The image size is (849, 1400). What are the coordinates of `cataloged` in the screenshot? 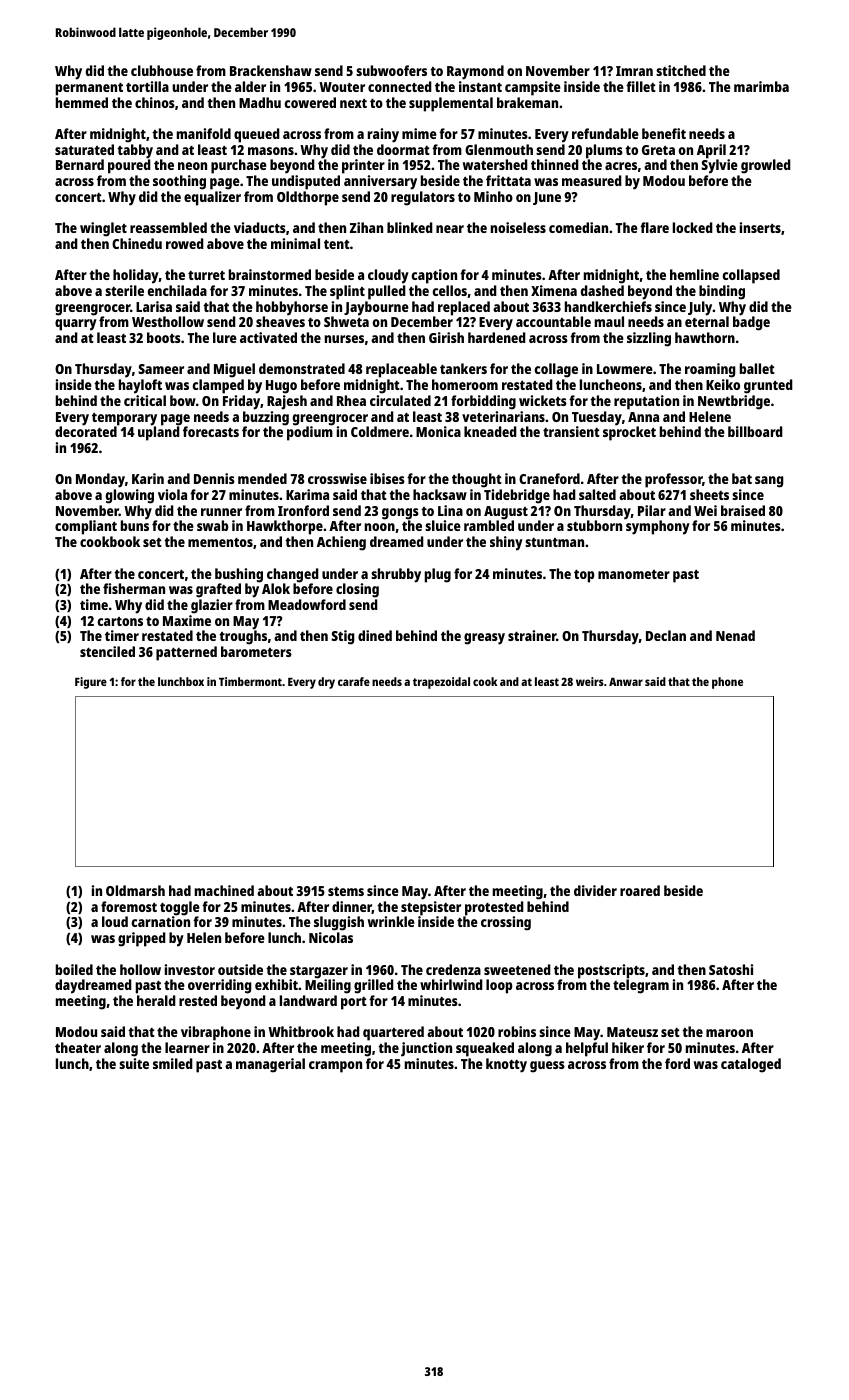 It's located at (751, 1065).
